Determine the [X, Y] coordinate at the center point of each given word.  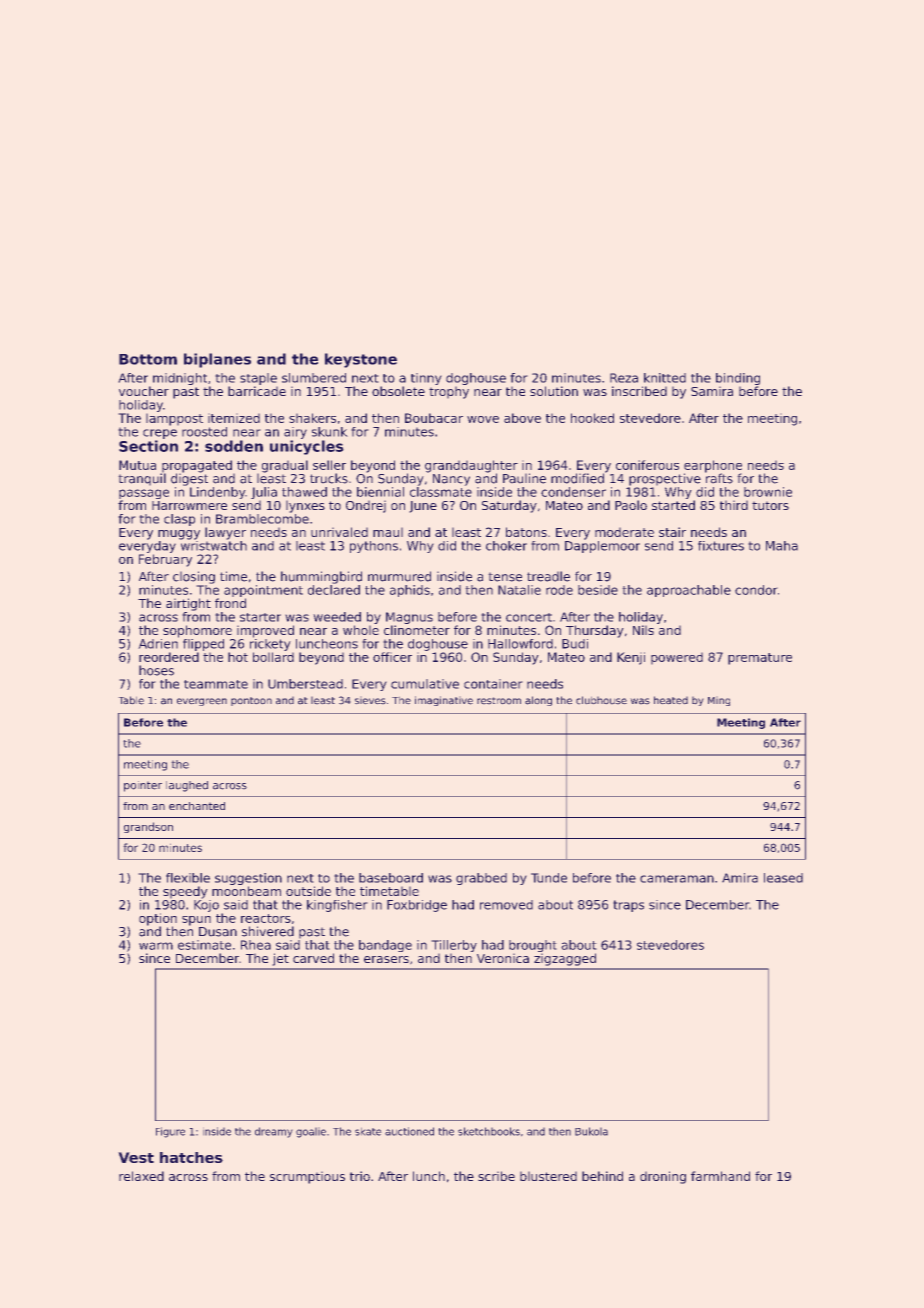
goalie [311, 1133]
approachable [689, 591]
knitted [665, 378]
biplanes [217, 360]
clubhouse [601, 700]
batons [526, 532]
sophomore [197, 631]
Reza [624, 378]
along [538, 701]
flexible [188, 878]
